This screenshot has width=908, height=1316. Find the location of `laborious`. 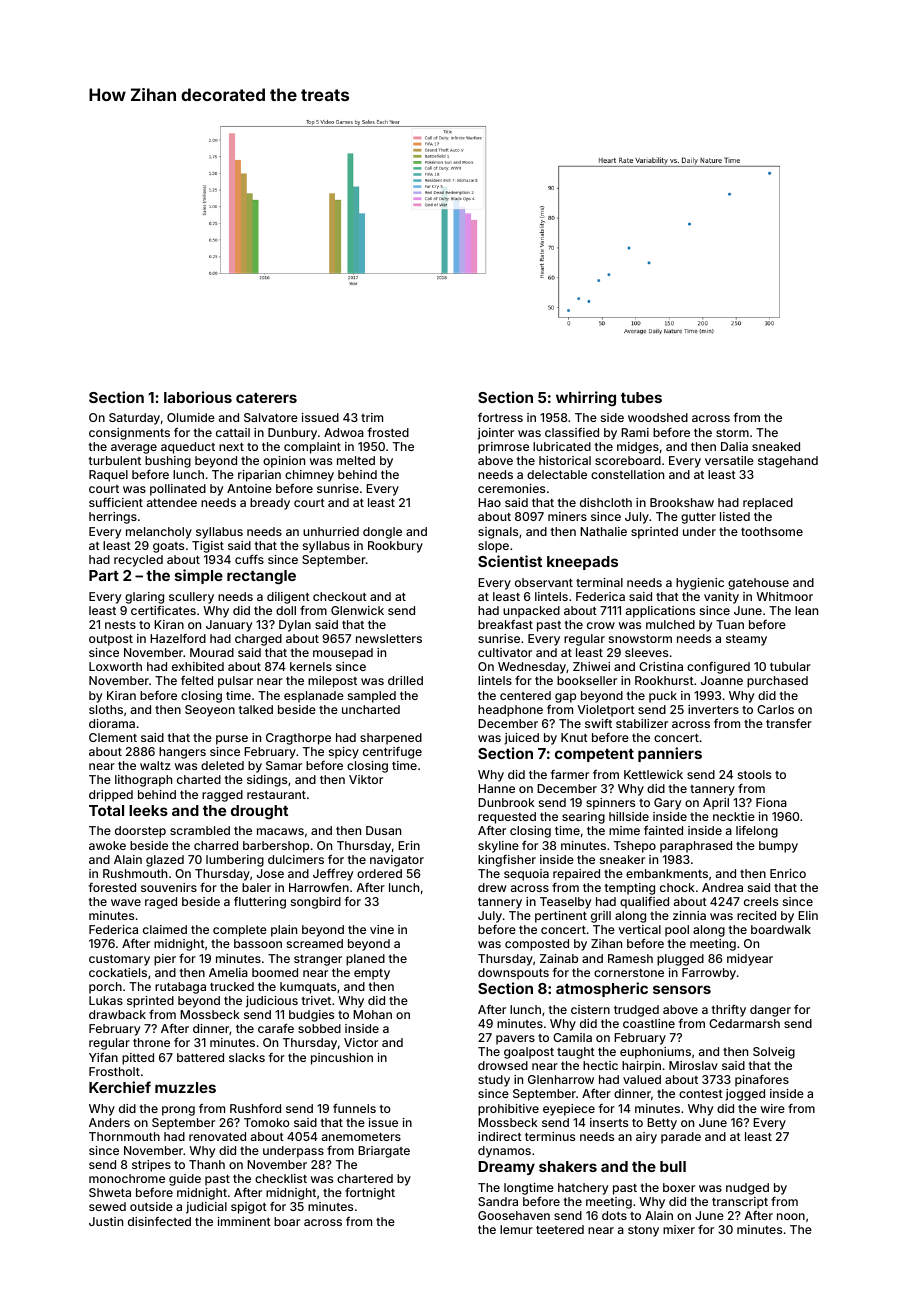

laborious is located at coordinates (198, 397).
